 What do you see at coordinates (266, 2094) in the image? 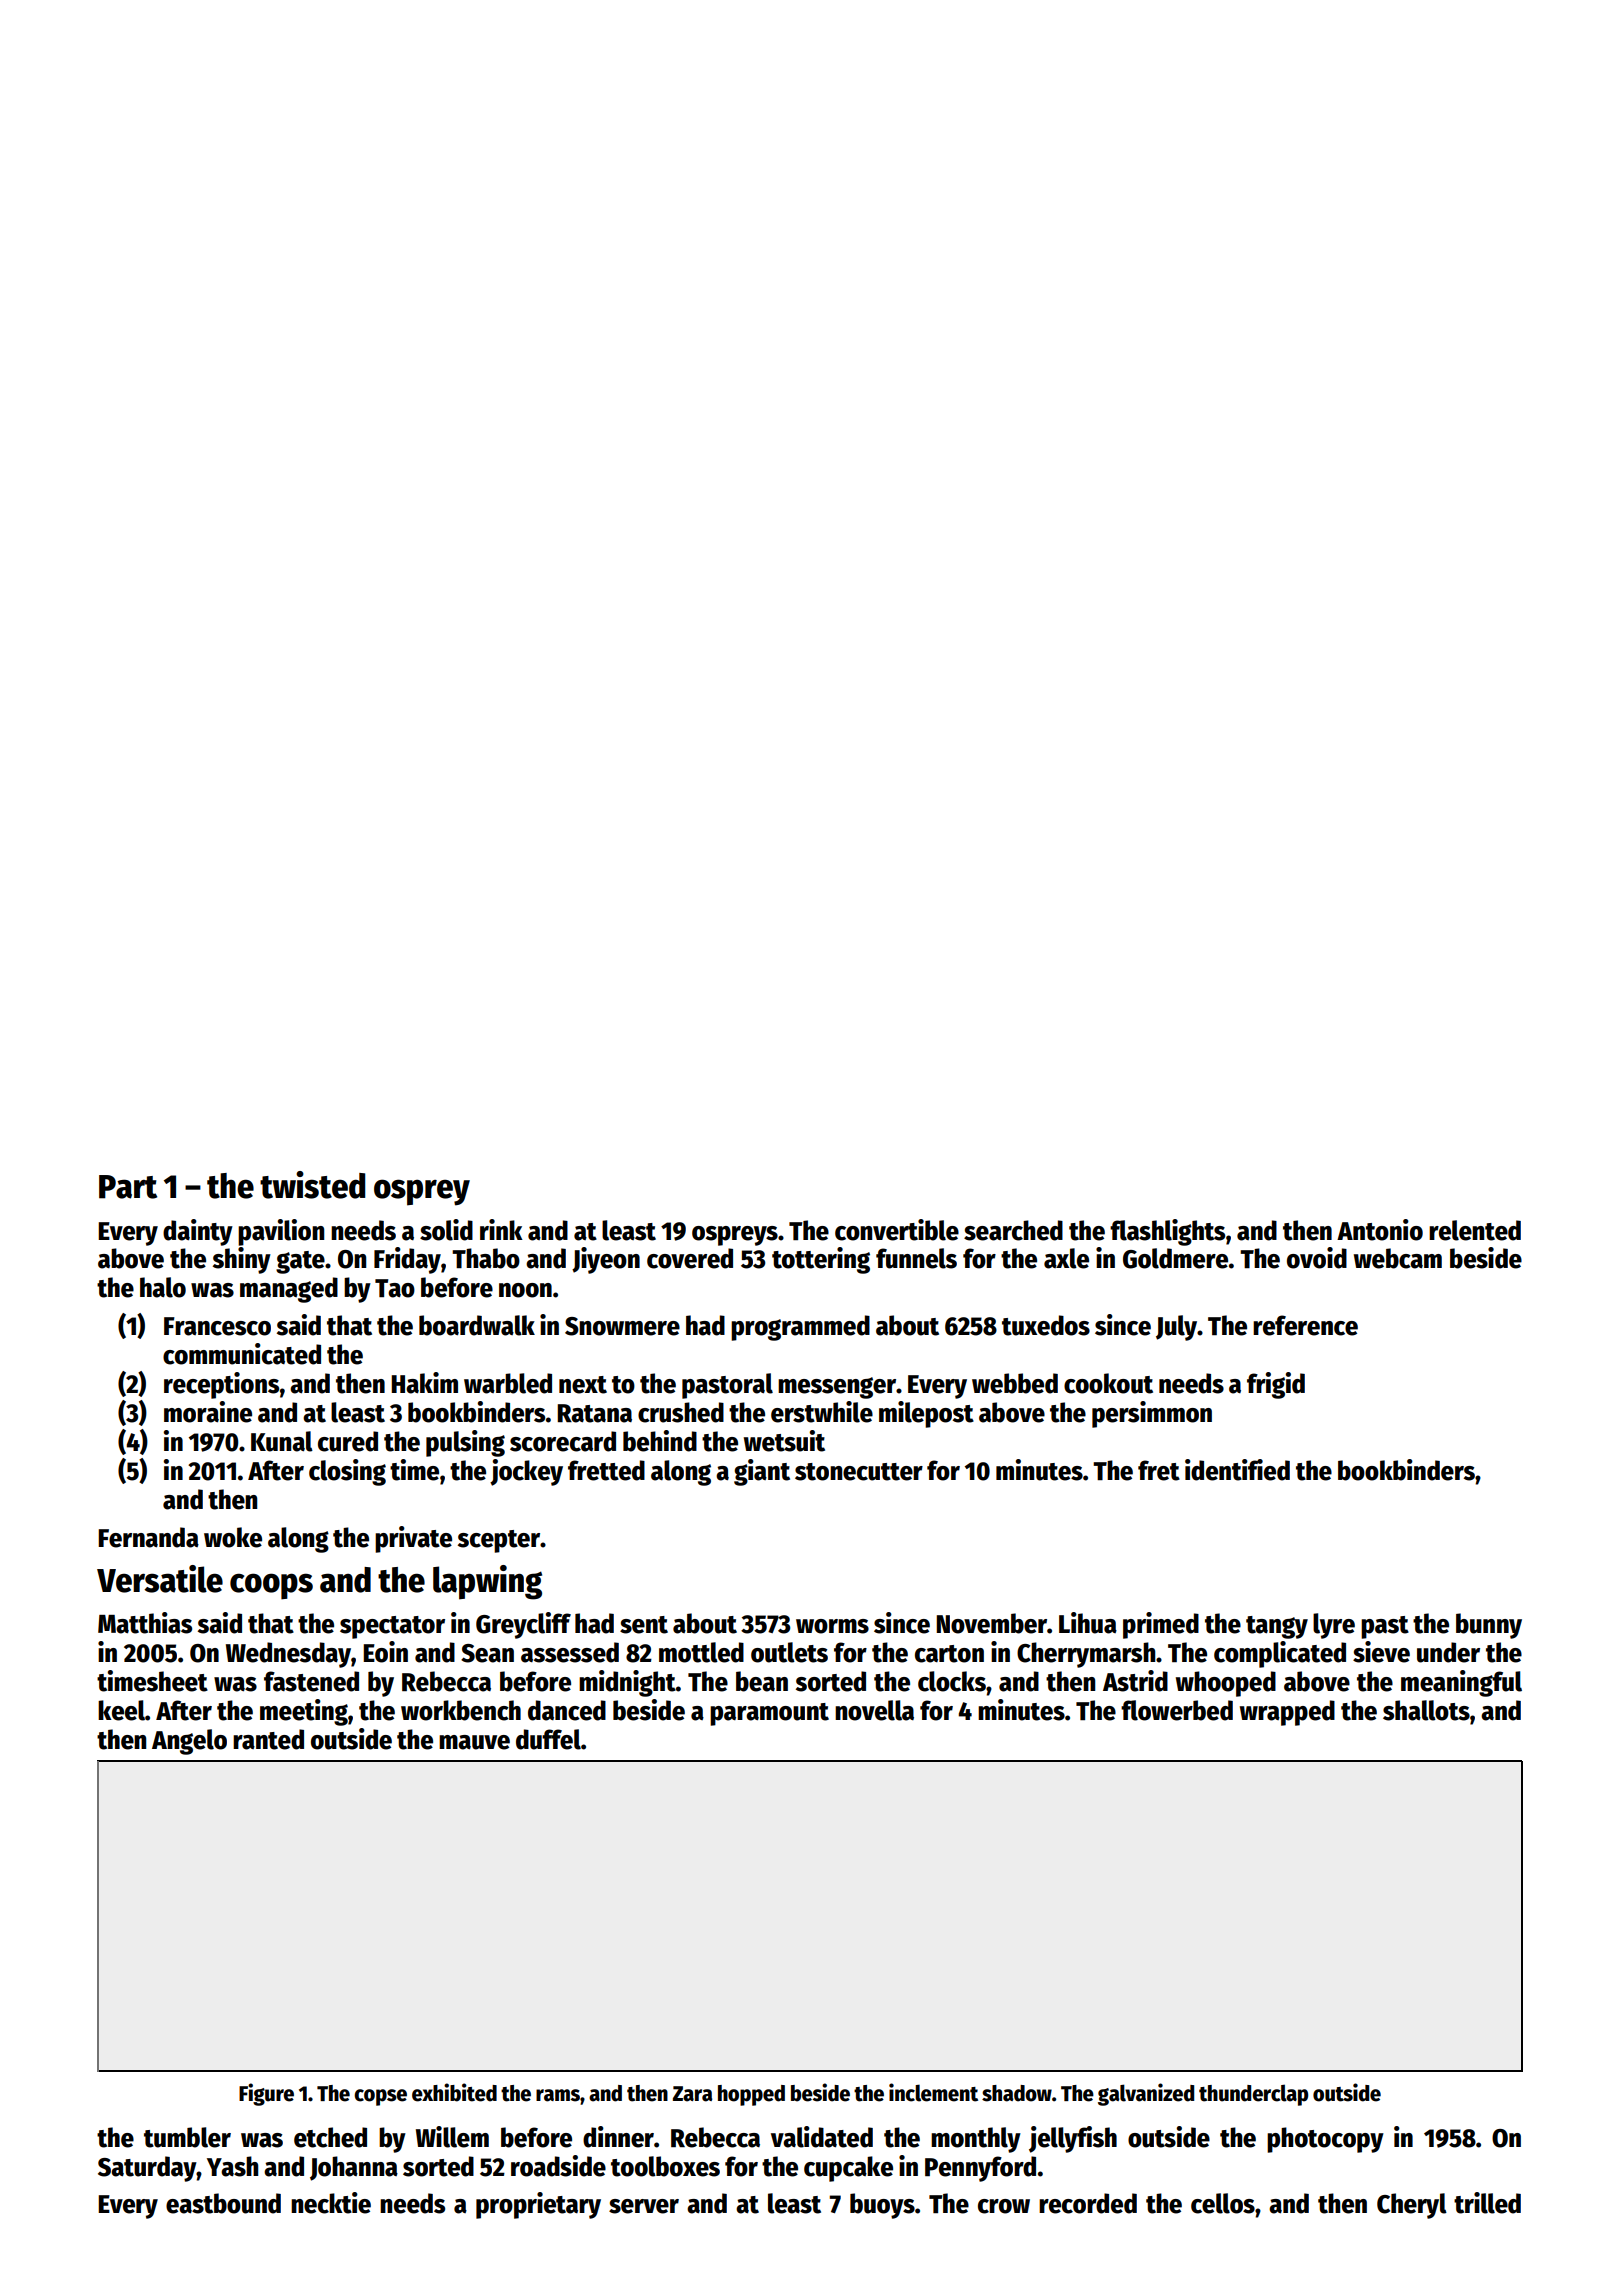
I see `Figure` at bounding box center [266, 2094].
